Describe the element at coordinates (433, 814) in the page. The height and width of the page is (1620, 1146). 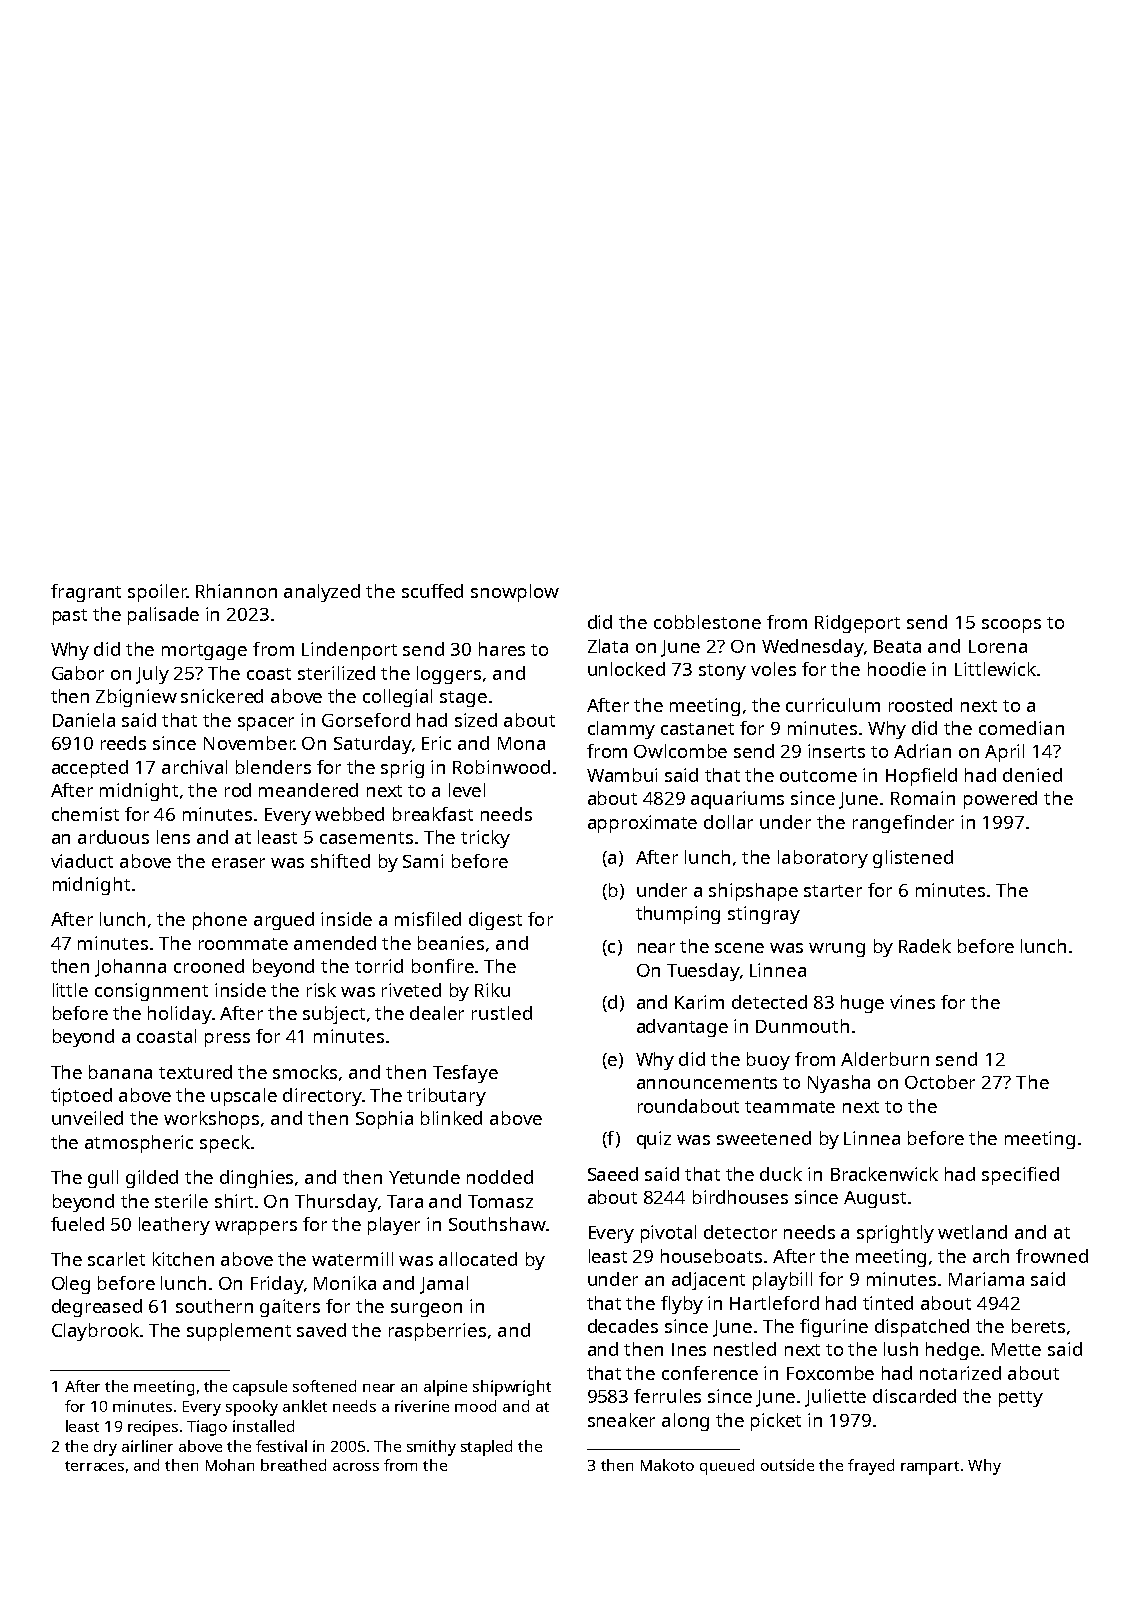
I see `breakfast` at that location.
